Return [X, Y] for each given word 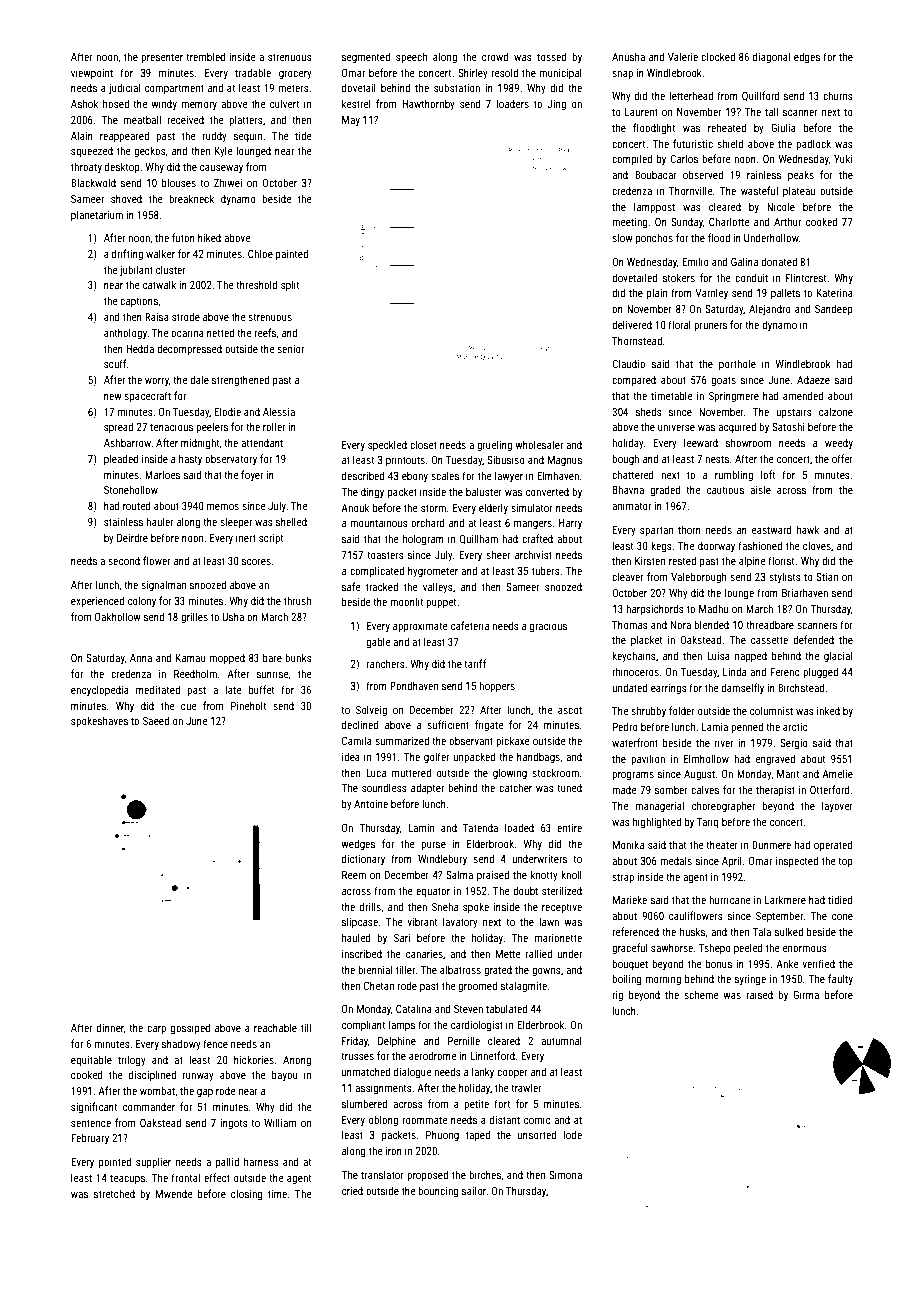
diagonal [771, 58]
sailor [474, 1190]
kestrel [356, 103]
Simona [565, 1175]
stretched [114, 1193]
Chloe [260, 253]
